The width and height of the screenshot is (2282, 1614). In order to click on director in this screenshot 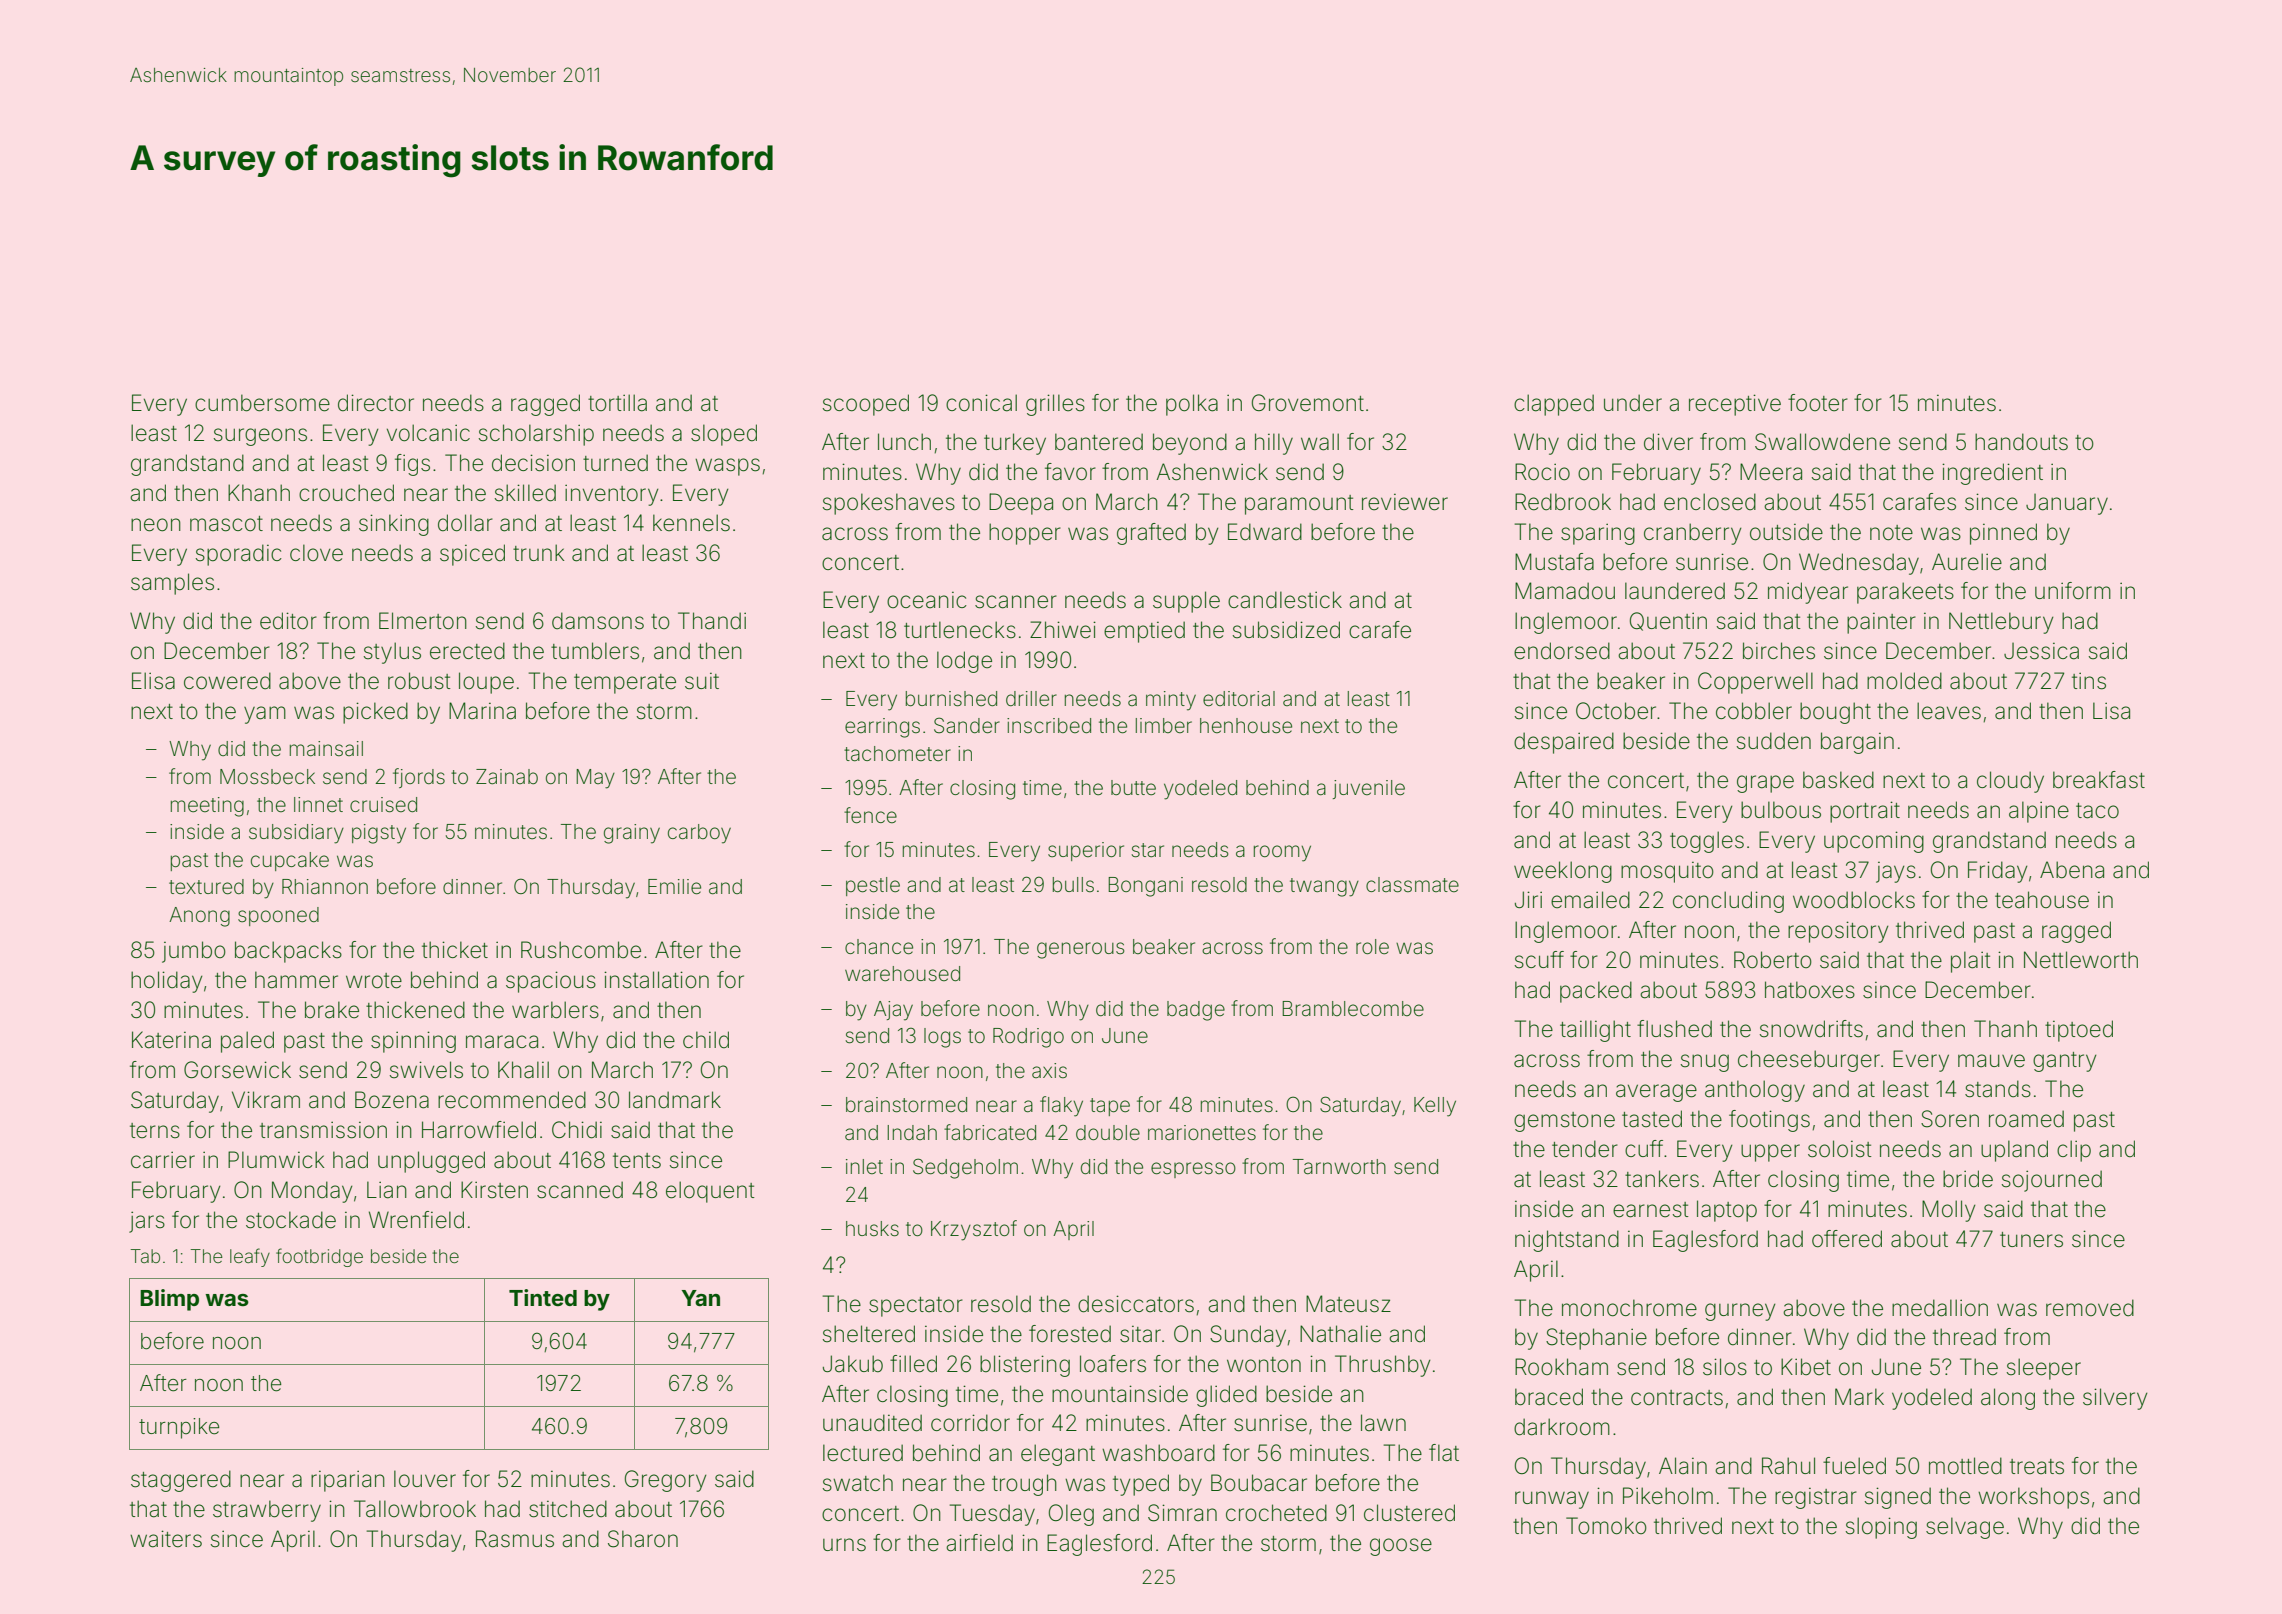, I will do `click(376, 403)`.
